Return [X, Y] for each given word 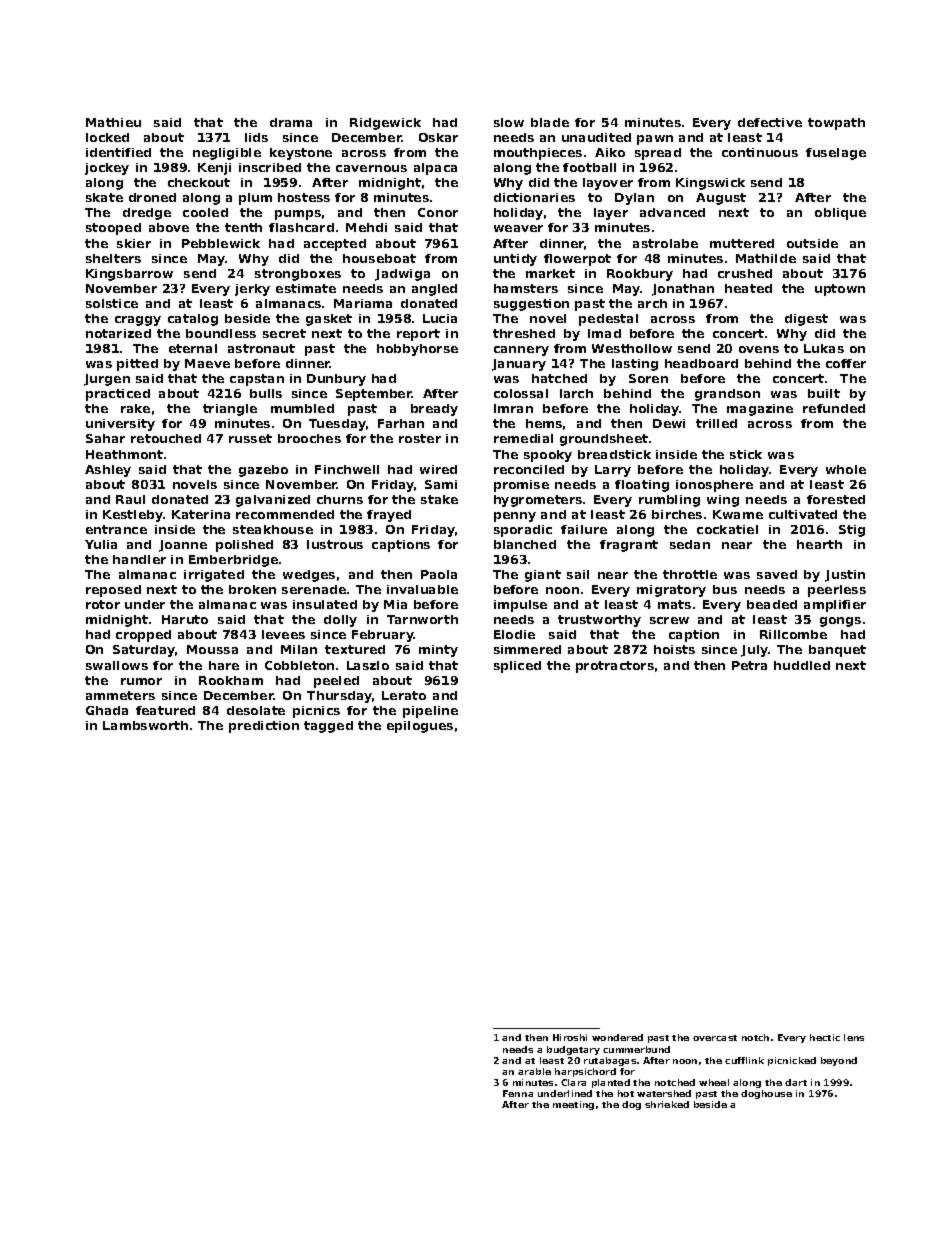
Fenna [518, 1093]
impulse [520, 606]
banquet [837, 651]
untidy [515, 260]
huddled [802, 665]
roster [420, 438]
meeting [573, 1105]
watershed [664, 1093]
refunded [834, 408]
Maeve [207, 363]
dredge [147, 214]
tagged [328, 727]
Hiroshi [570, 1037]
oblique [840, 214]
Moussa [212, 649]
